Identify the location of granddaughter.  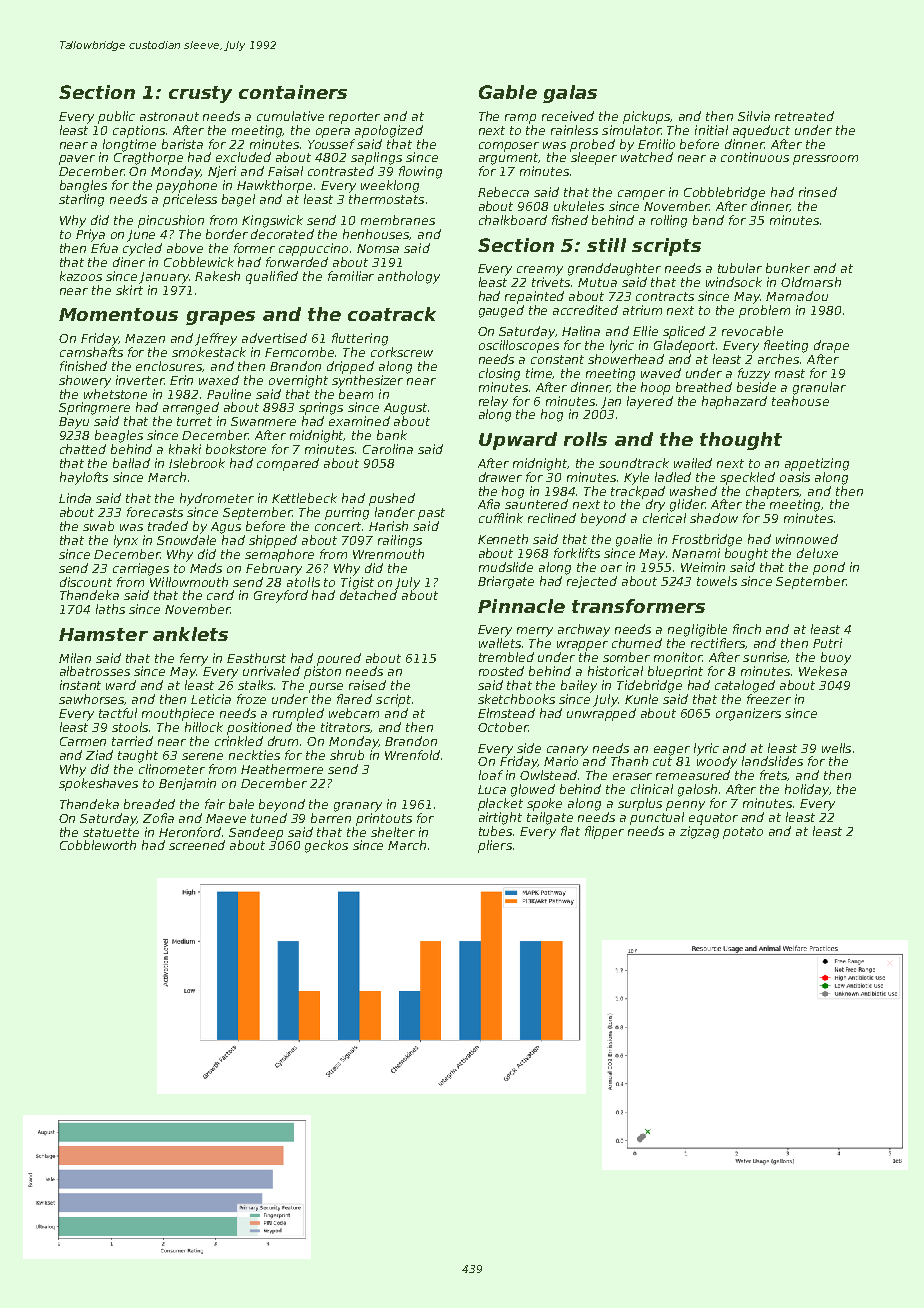
(614, 269).
